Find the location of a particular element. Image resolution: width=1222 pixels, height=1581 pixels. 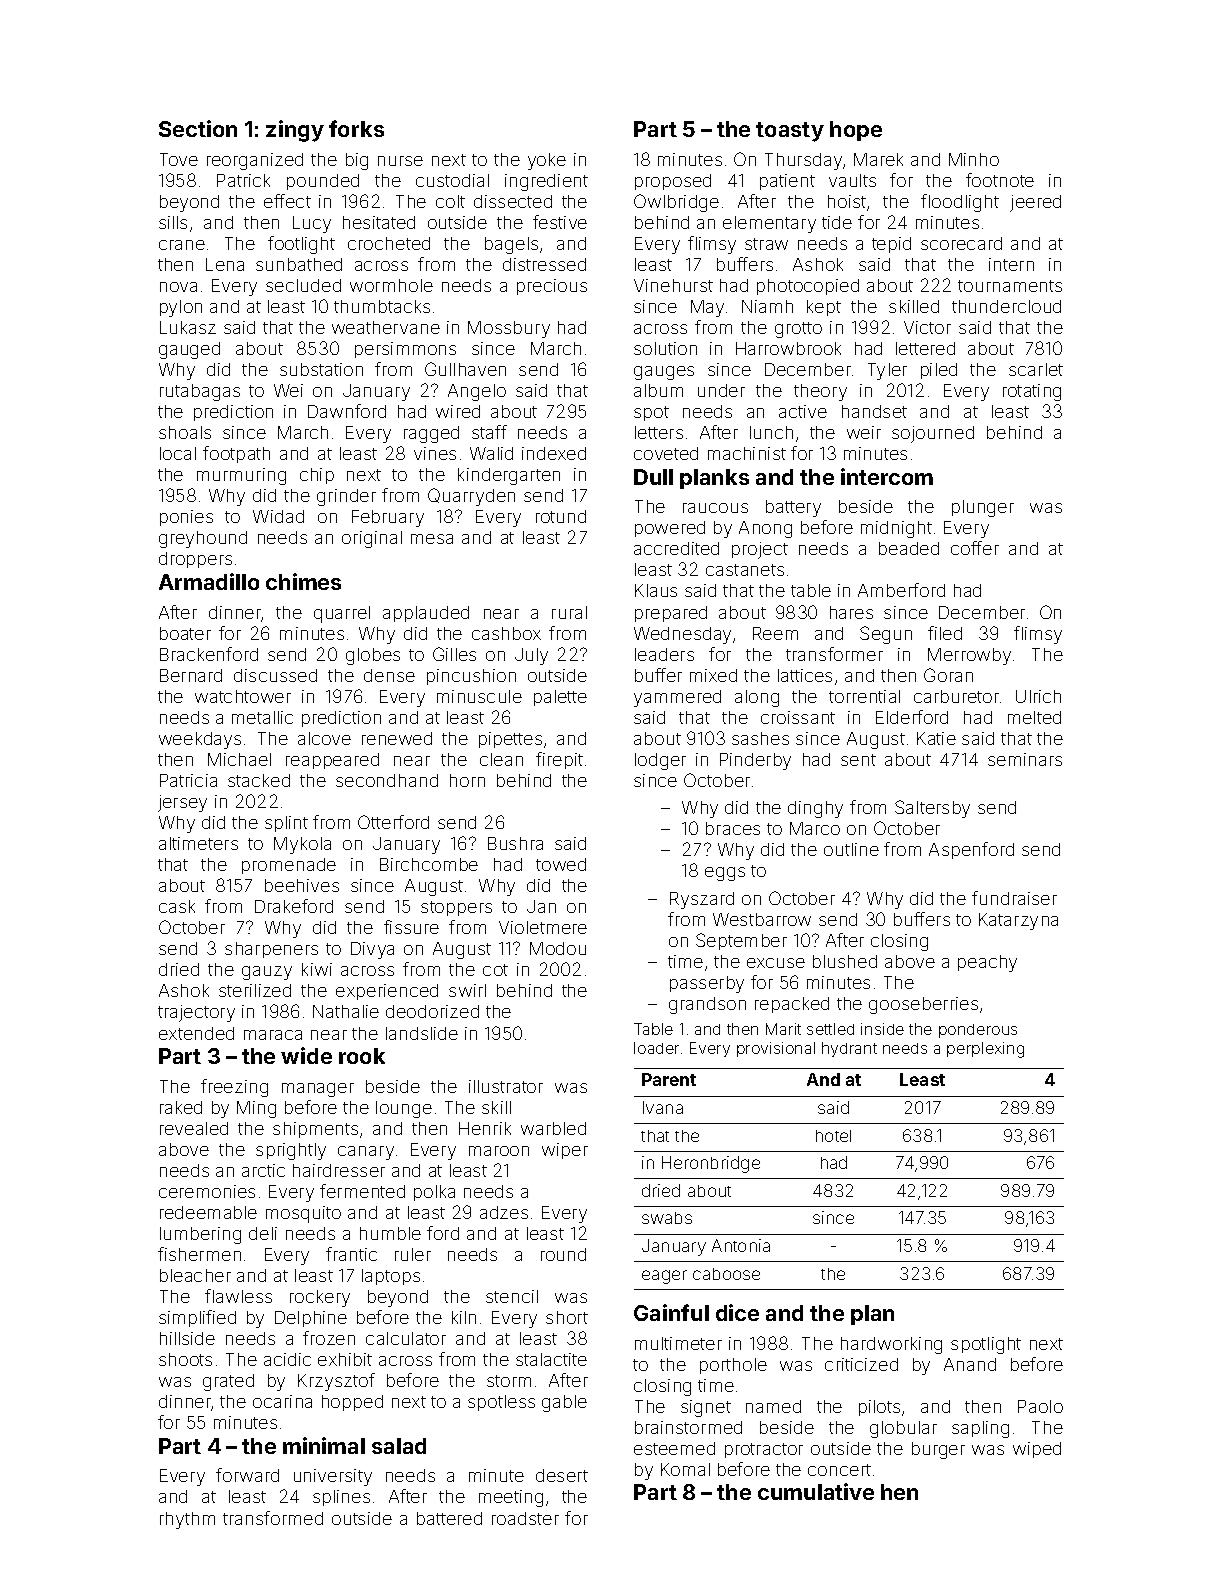

shoals is located at coordinates (185, 432).
